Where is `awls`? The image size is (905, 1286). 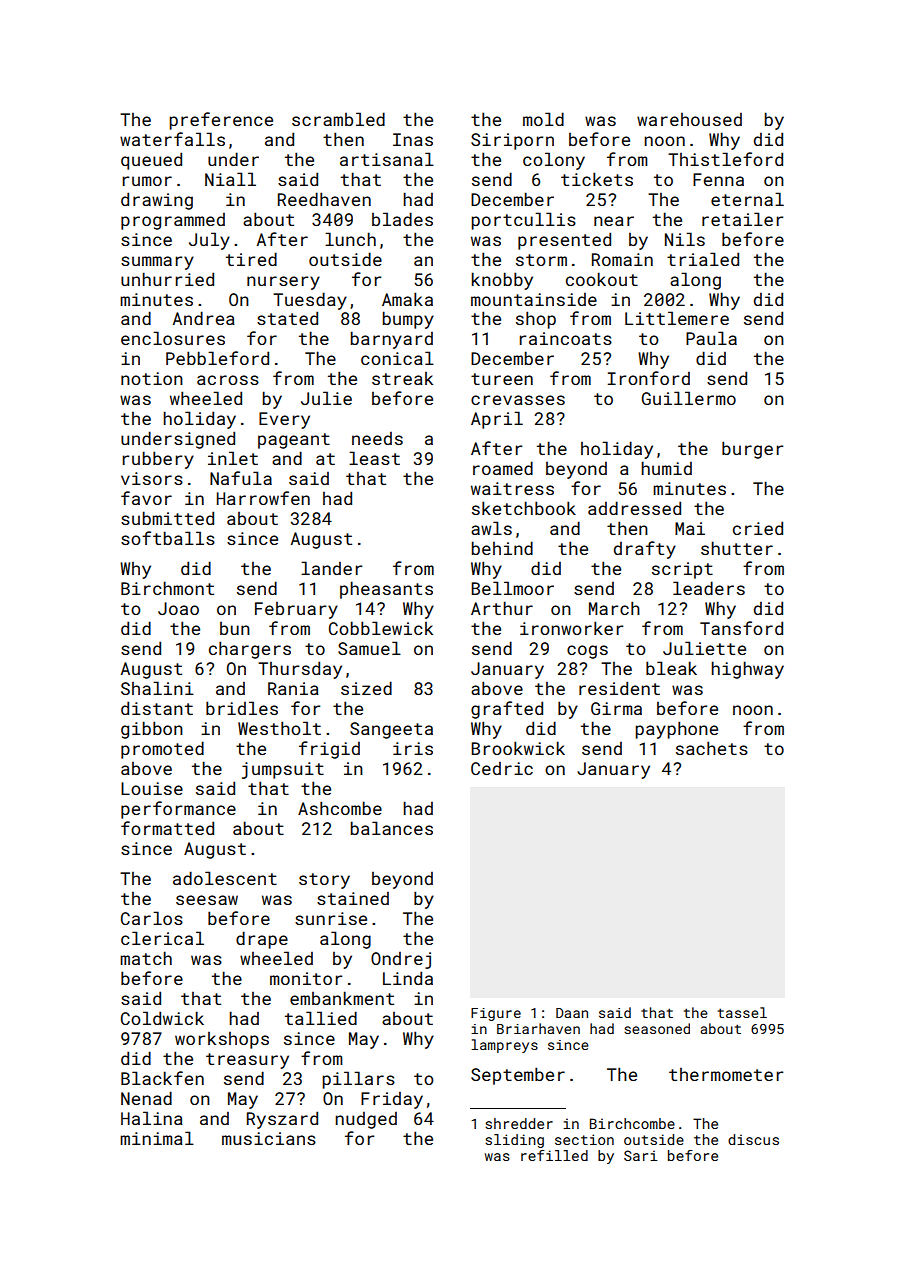
awls is located at coordinates (491, 528).
